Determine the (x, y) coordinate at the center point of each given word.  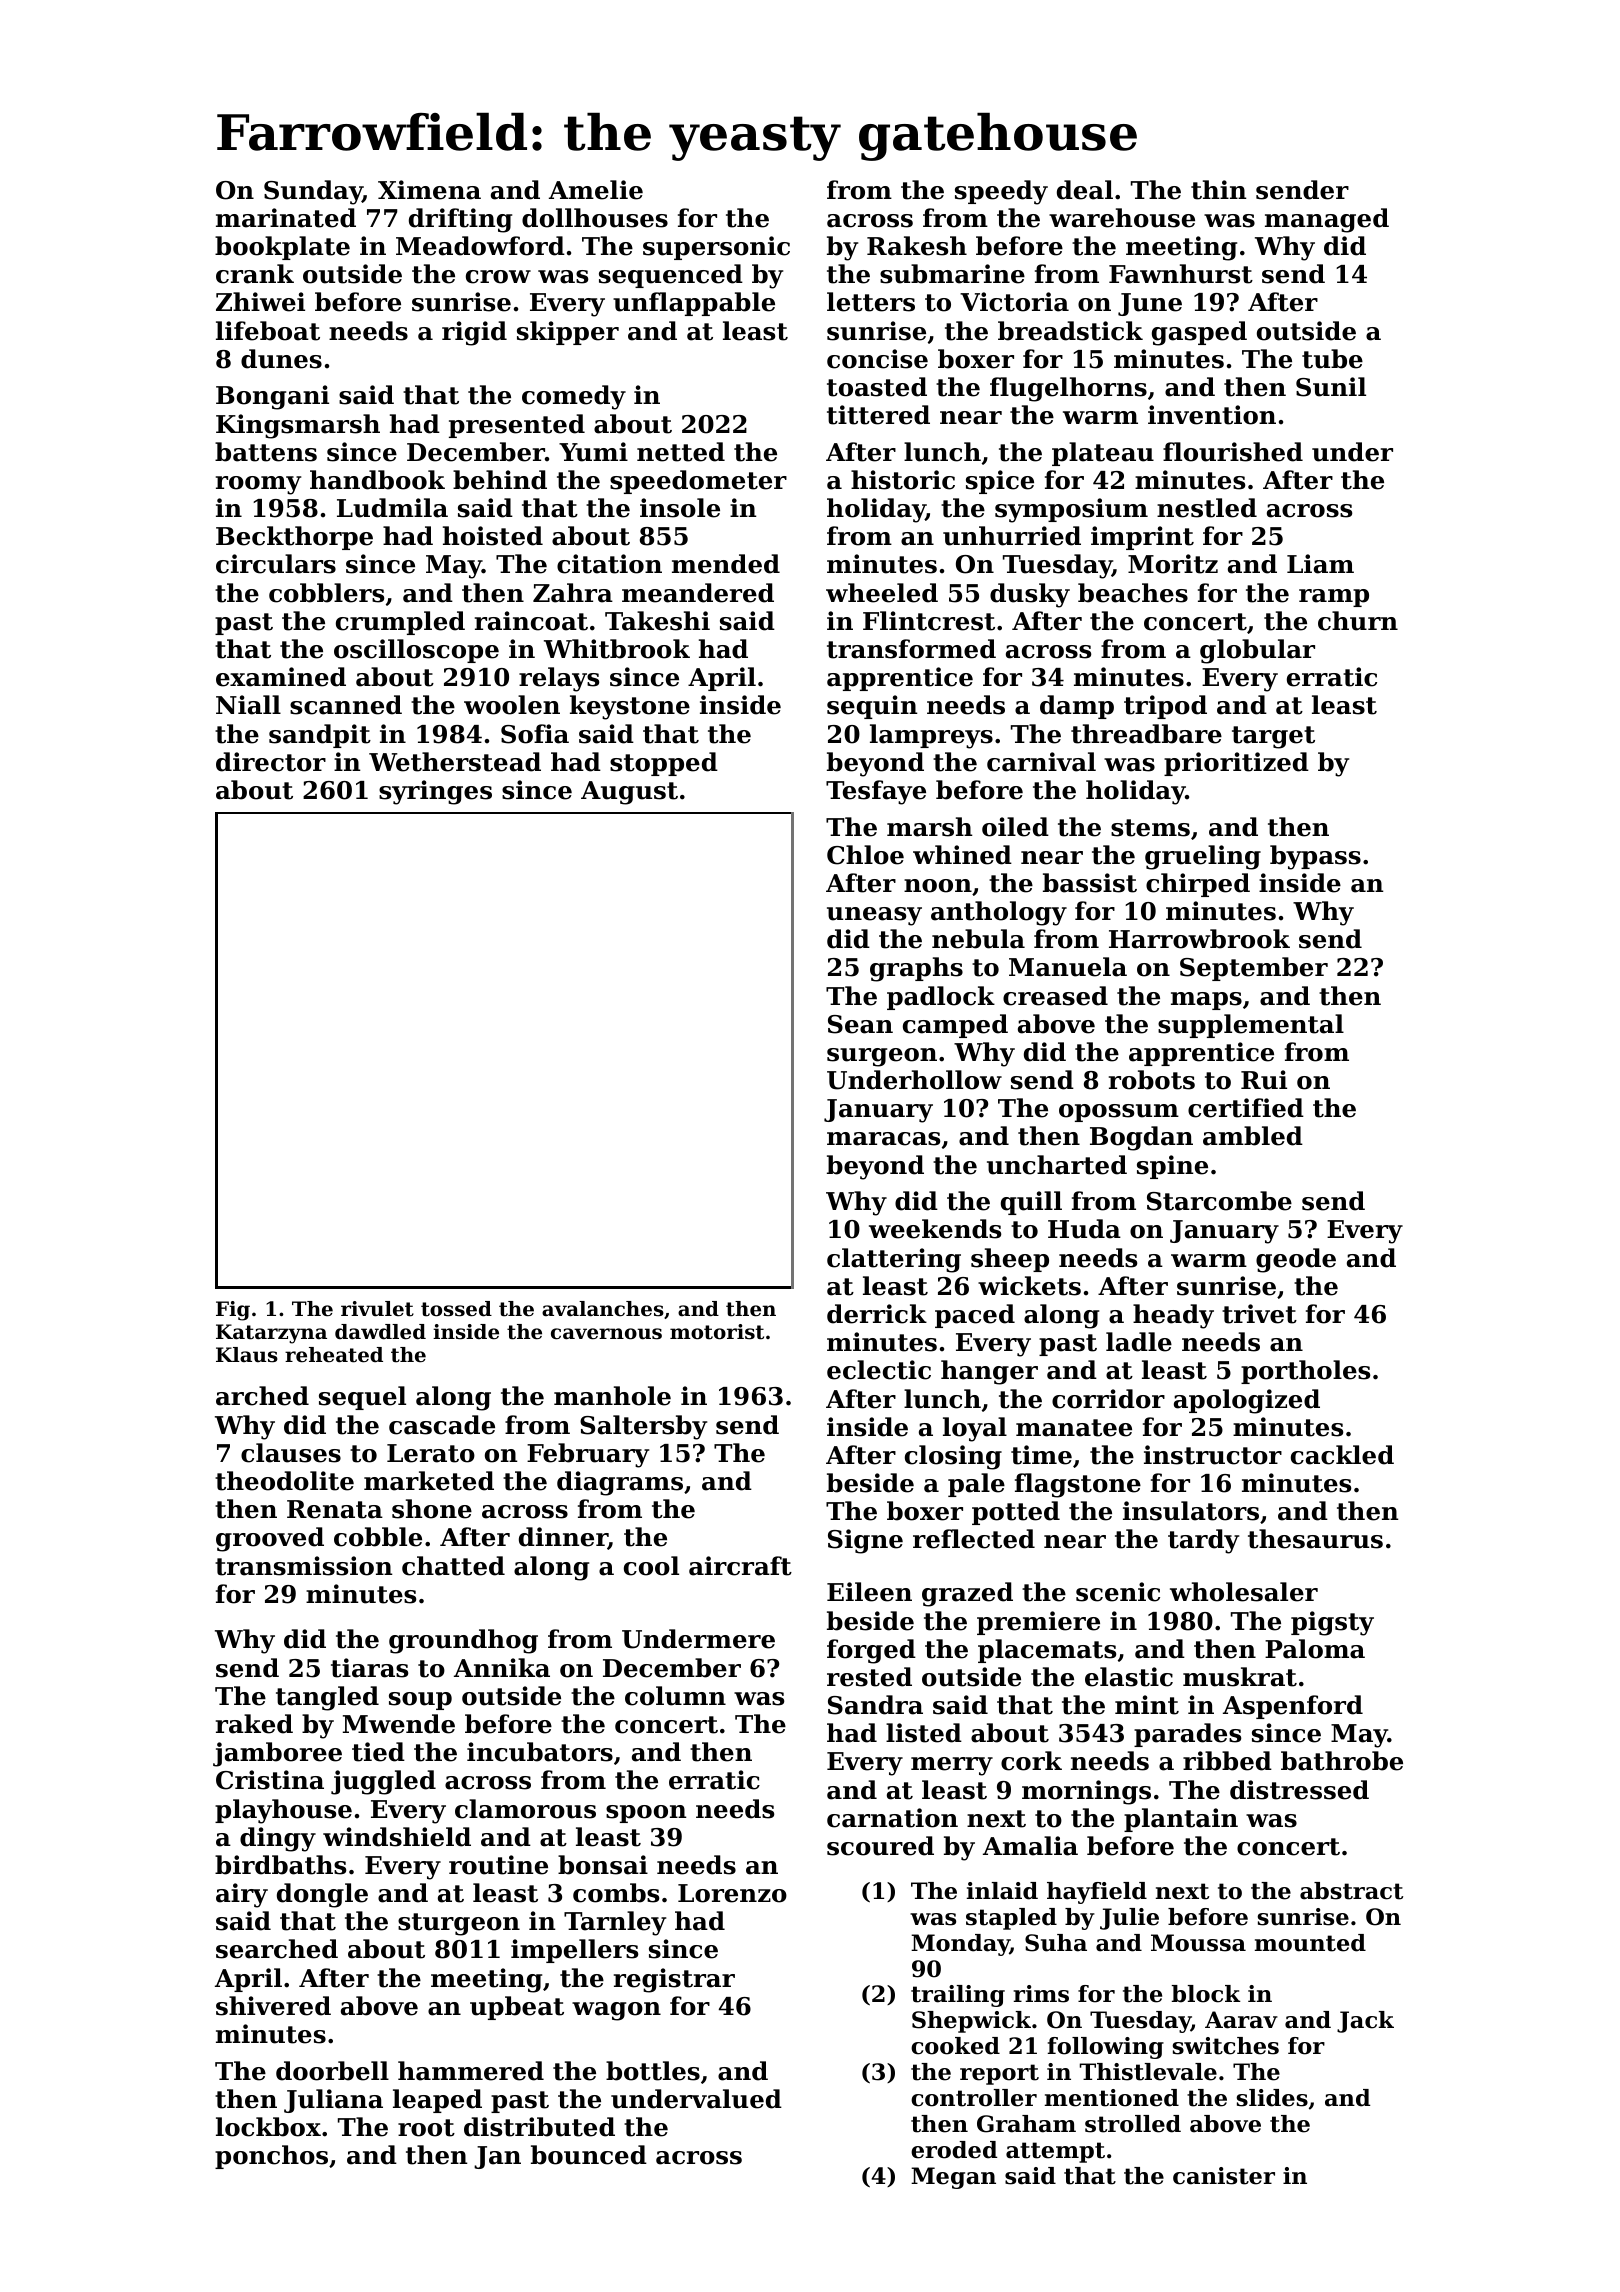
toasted (877, 387)
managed (1327, 220)
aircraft (740, 1566)
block (1206, 1994)
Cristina (270, 1780)
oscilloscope (416, 651)
